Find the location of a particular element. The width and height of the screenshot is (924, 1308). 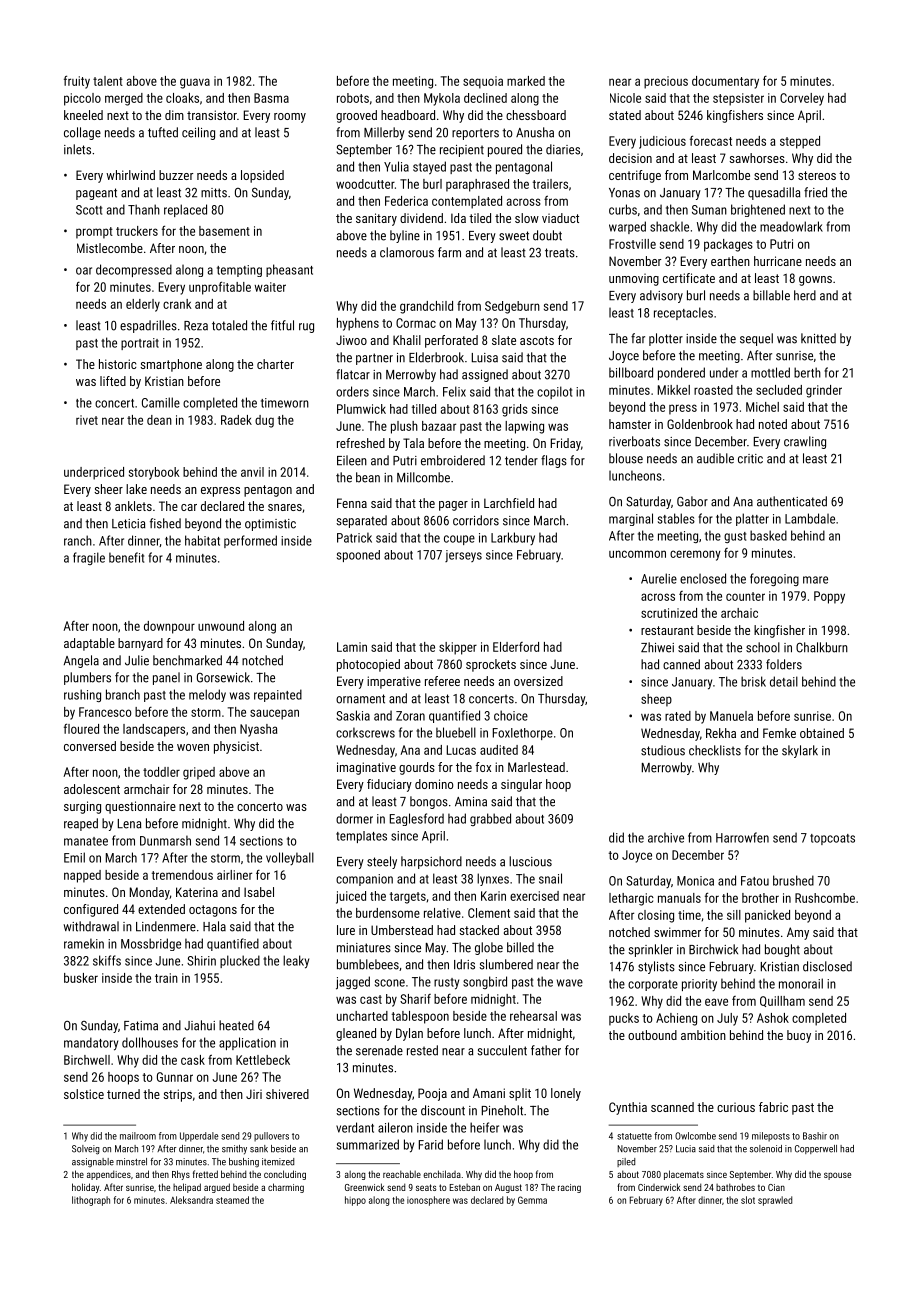

obtained is located at coordinates (822, 733).
